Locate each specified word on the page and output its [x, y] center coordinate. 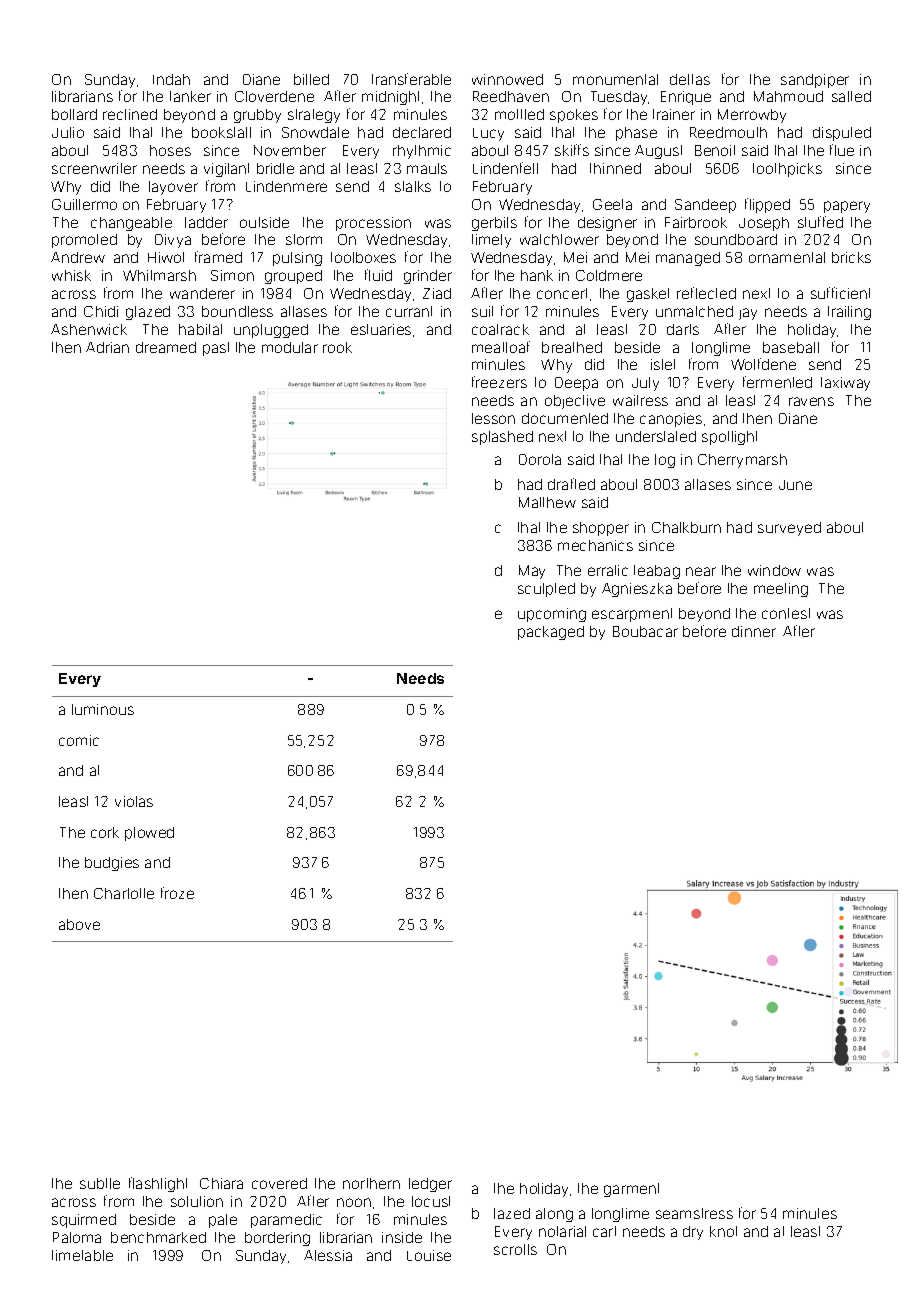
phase [636, 134]
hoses [170, 150]
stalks [413, 186]
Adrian [107, 347]
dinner [754, 631]
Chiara [221, 1183]
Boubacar [645, 631]
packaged [551, 633]
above [79, 924]
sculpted [546, 590]
